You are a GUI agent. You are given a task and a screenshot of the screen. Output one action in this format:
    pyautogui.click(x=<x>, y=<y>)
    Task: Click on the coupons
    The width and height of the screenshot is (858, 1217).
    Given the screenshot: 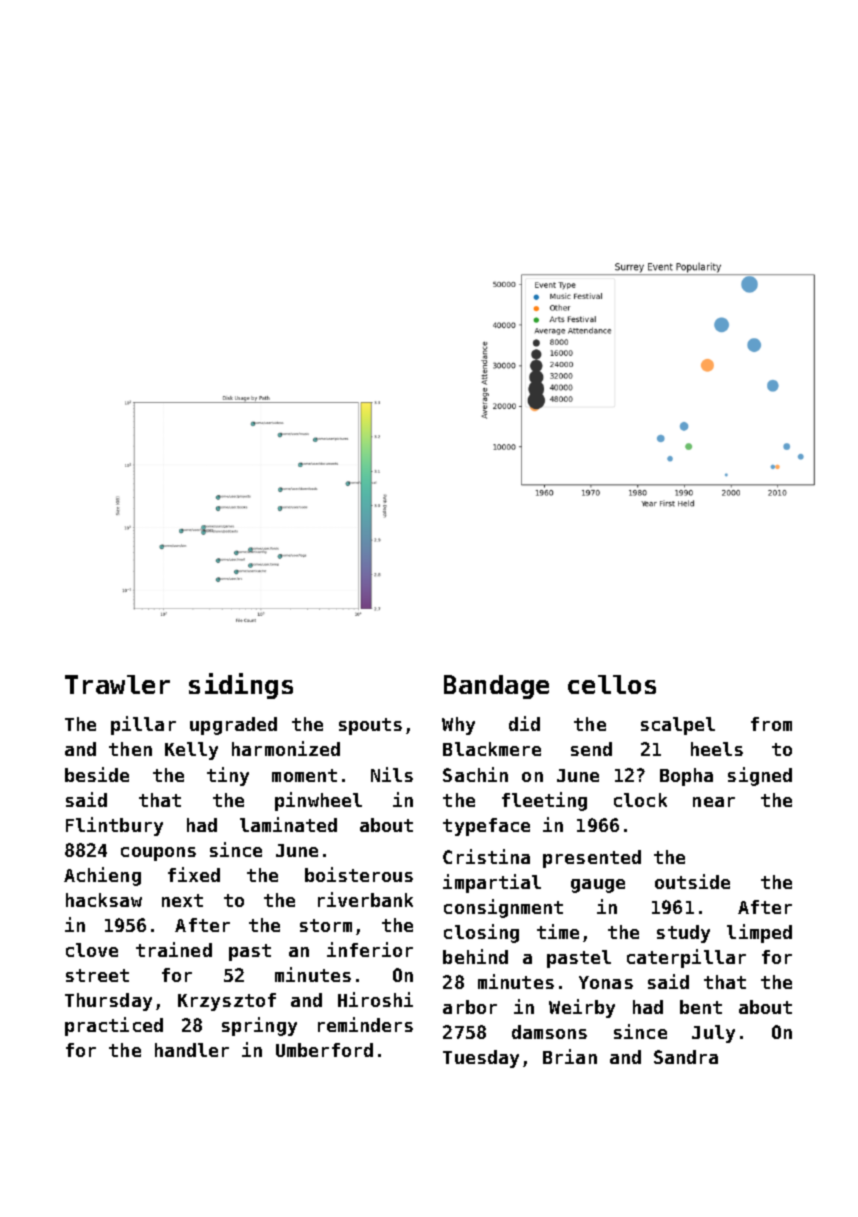 What is the action you would take?
    pyautogui.click(x=158, y=854)
